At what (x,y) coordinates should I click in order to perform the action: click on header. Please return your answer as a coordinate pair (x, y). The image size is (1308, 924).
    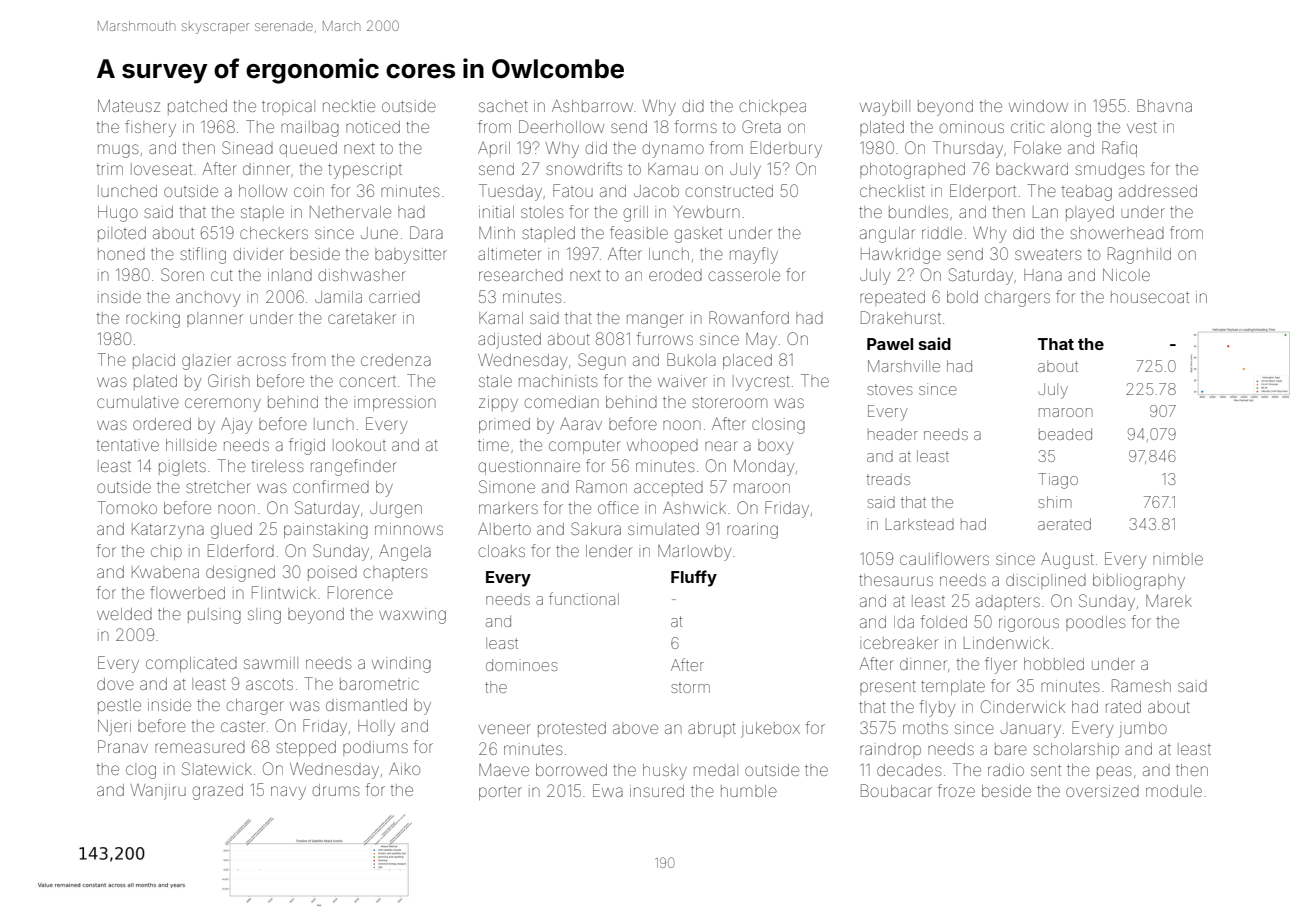
    Looking at the image, I should click on (893, 434).
